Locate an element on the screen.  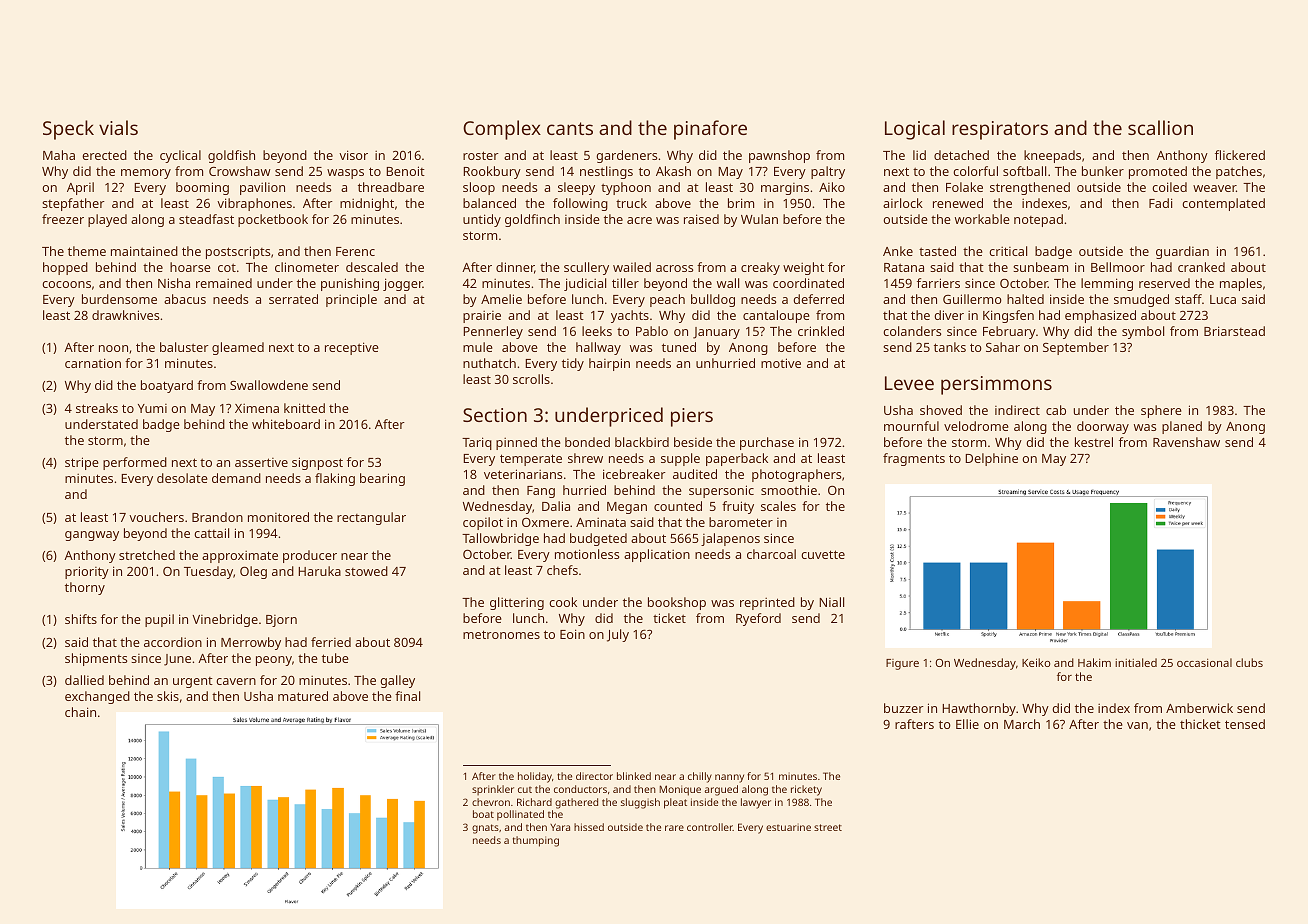
vials is located at coordinates (118, 127).
